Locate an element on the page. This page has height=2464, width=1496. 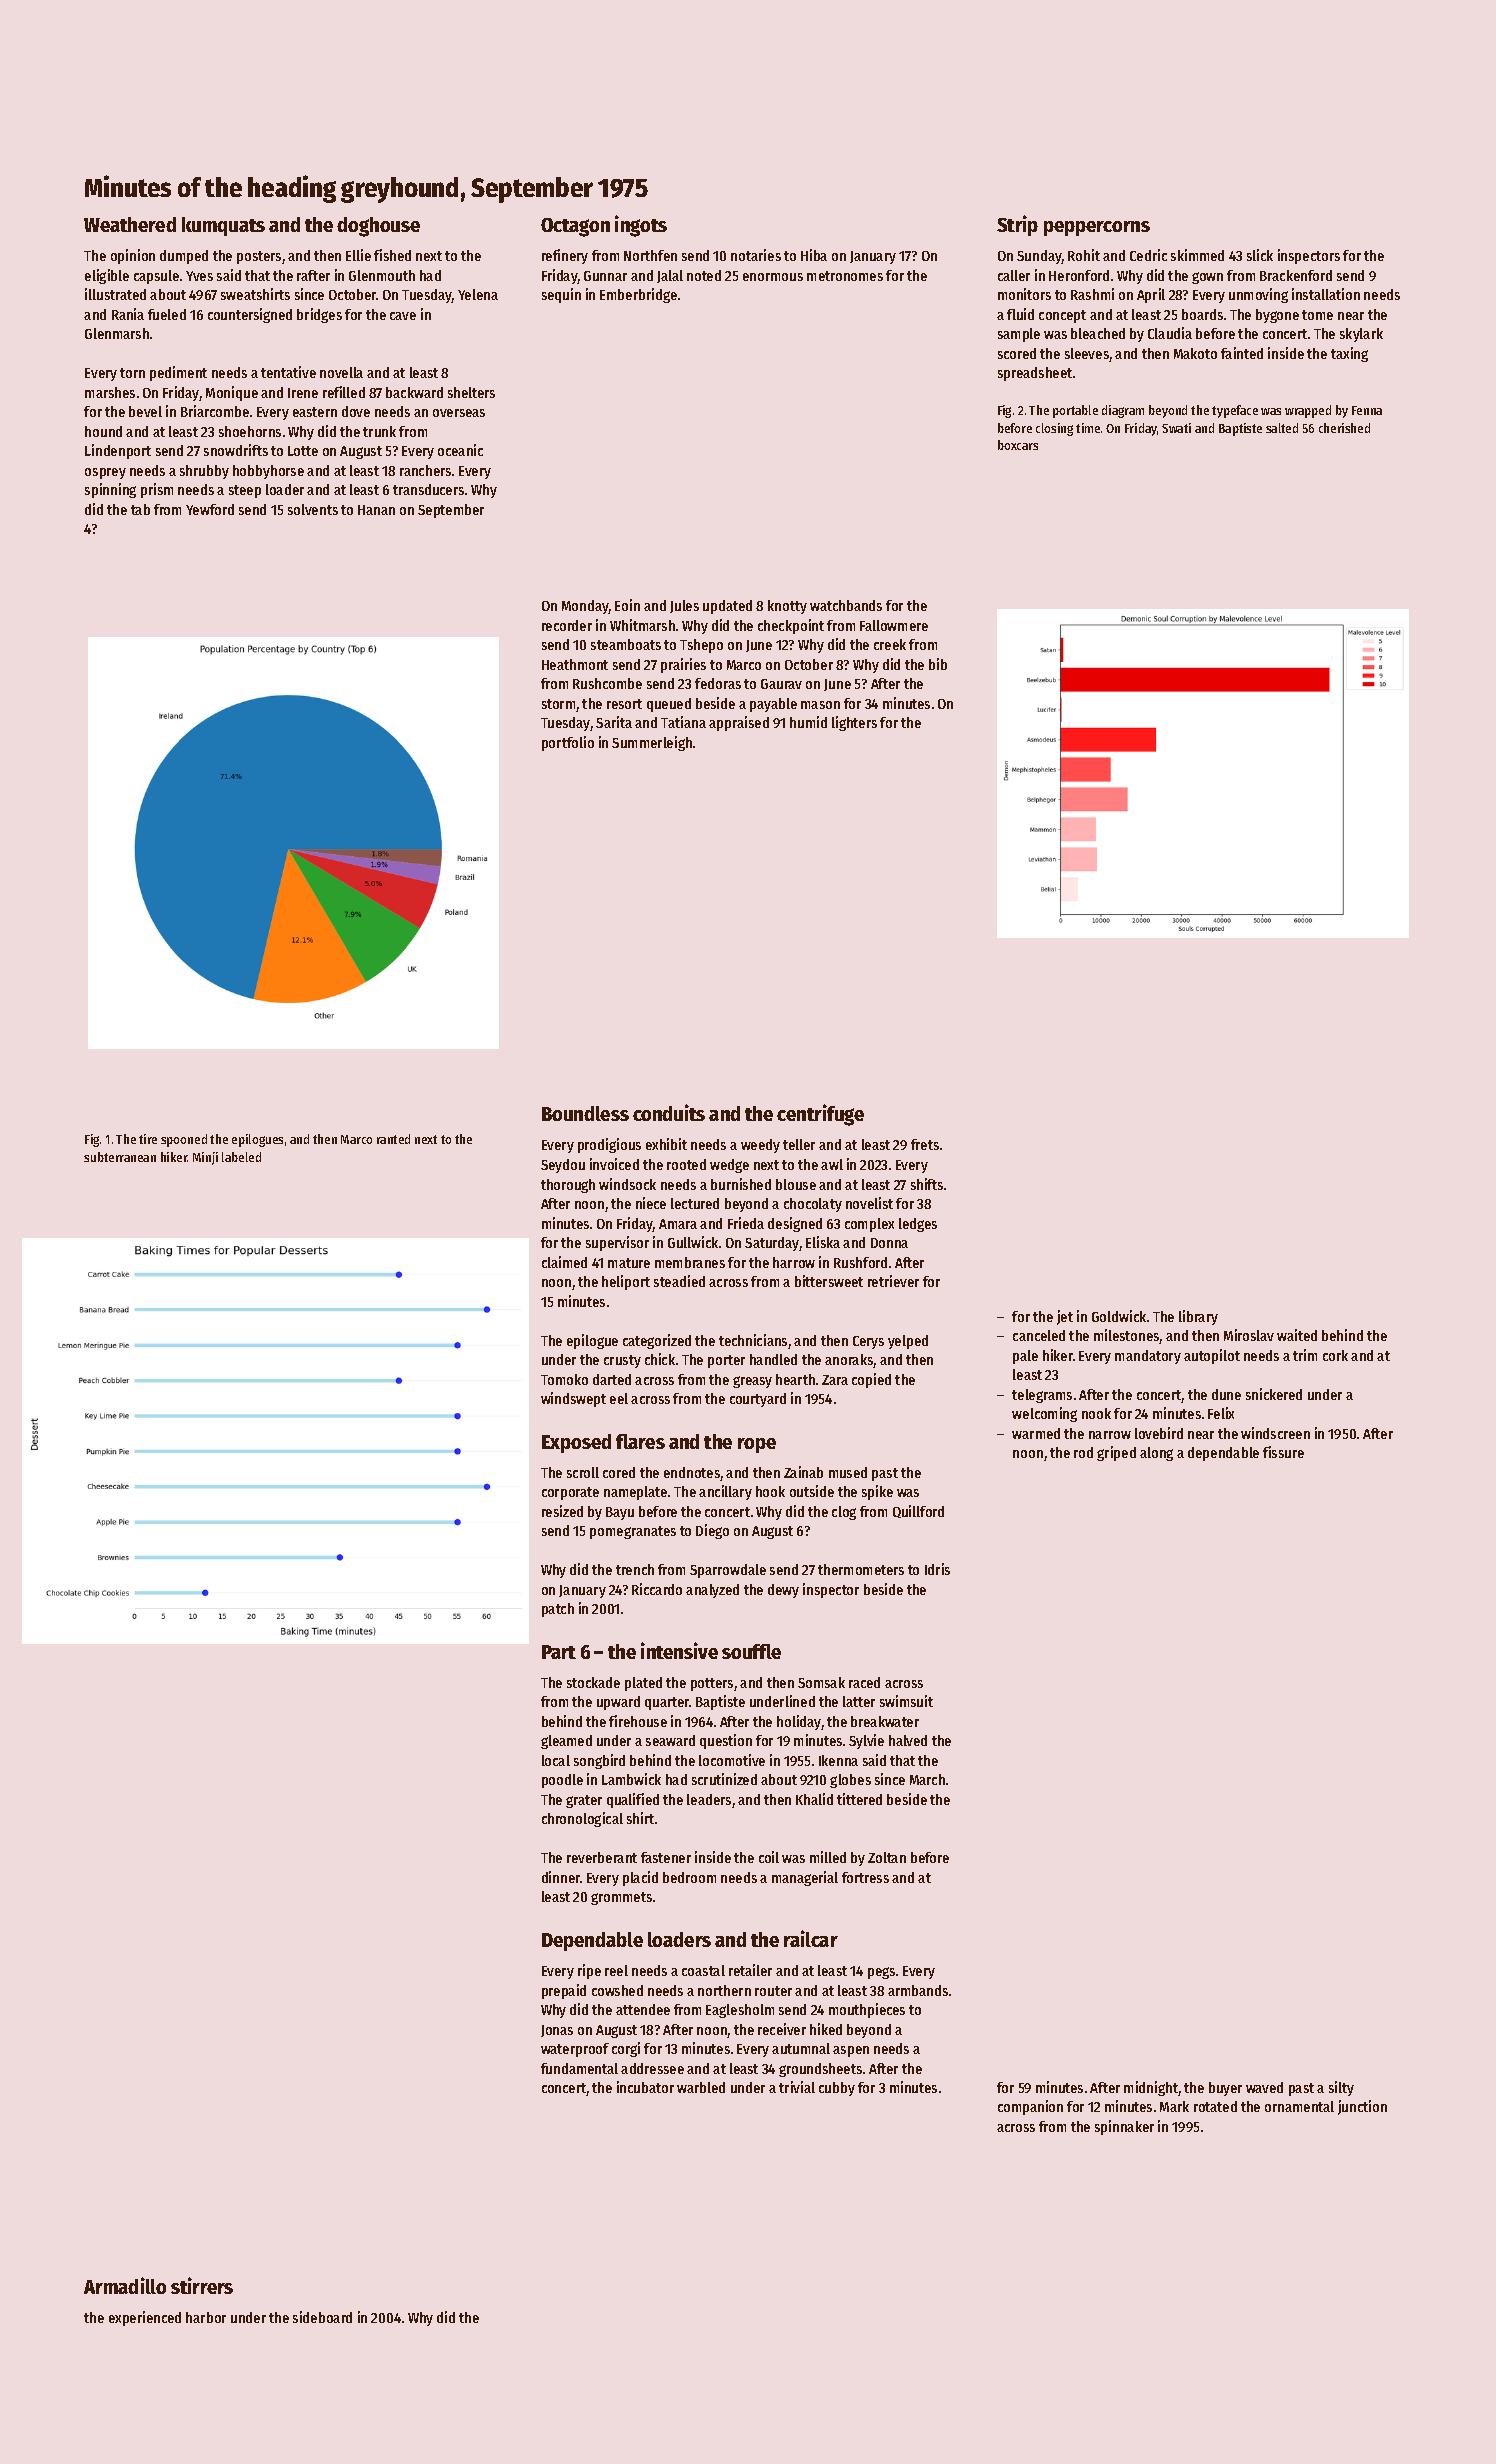
salted is located at coordinates (1282, 428).
